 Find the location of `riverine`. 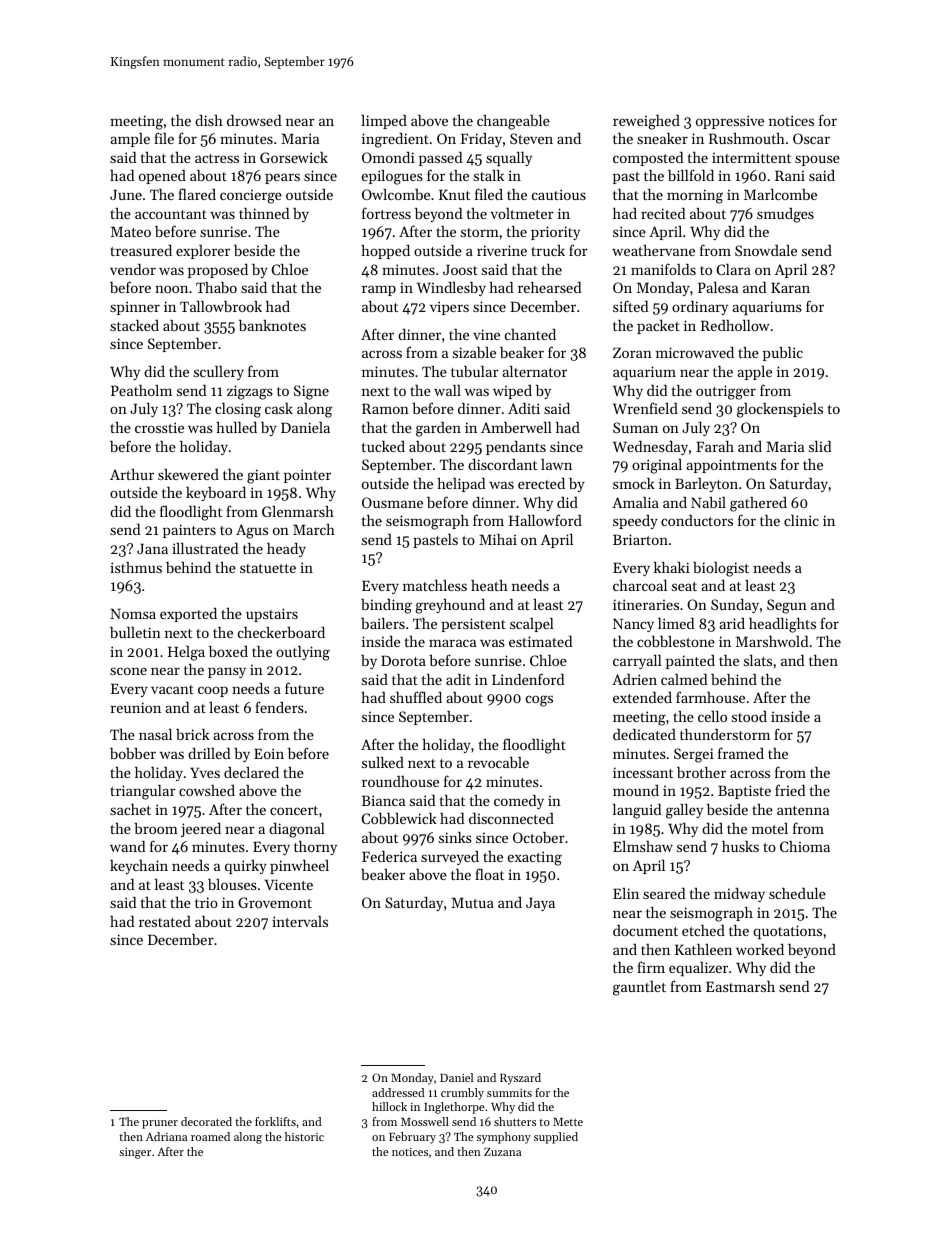

riverine is located at coordinates (502, 250).
